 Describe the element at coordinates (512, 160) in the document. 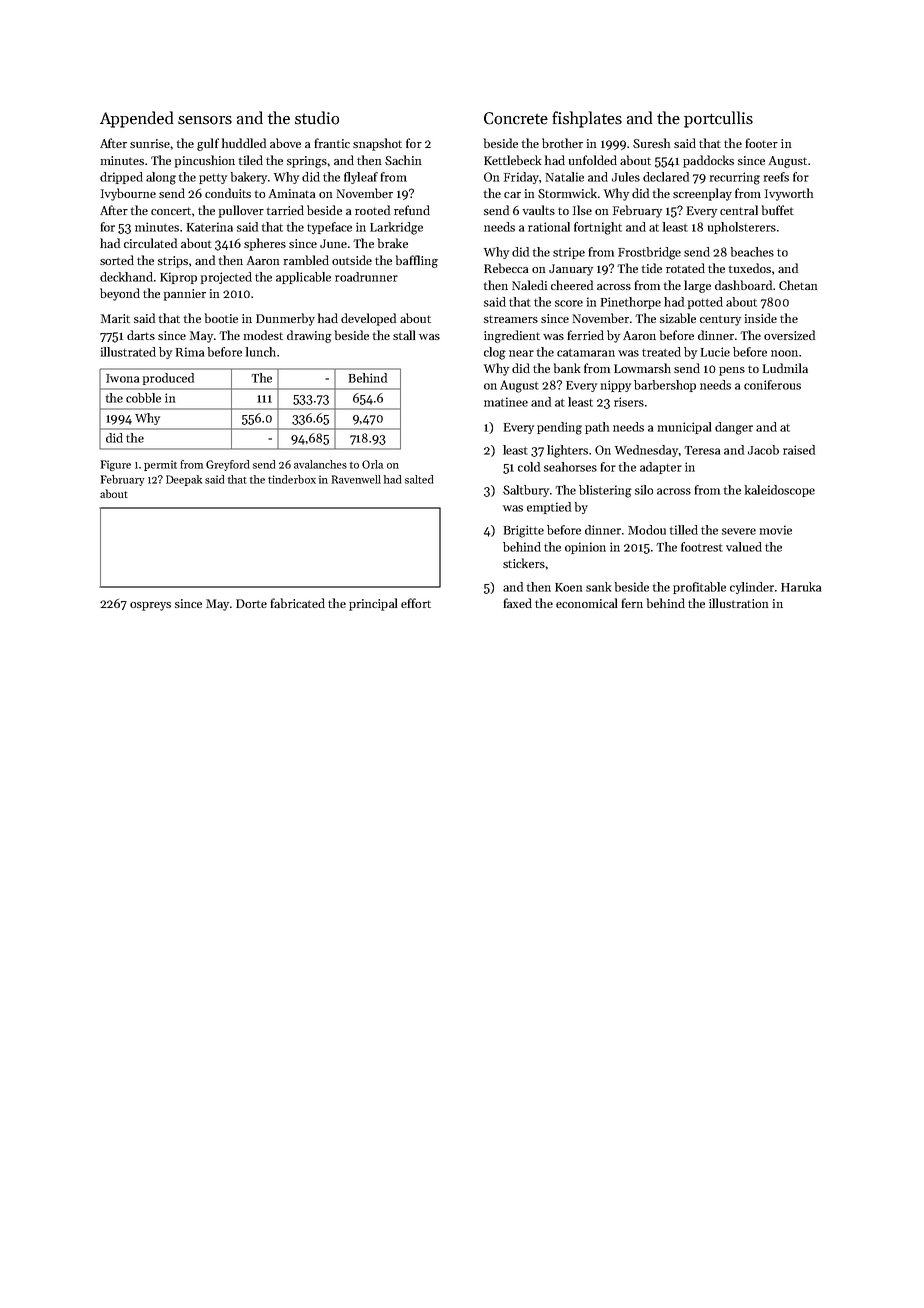

I see `Kettlebeck` at that location.
